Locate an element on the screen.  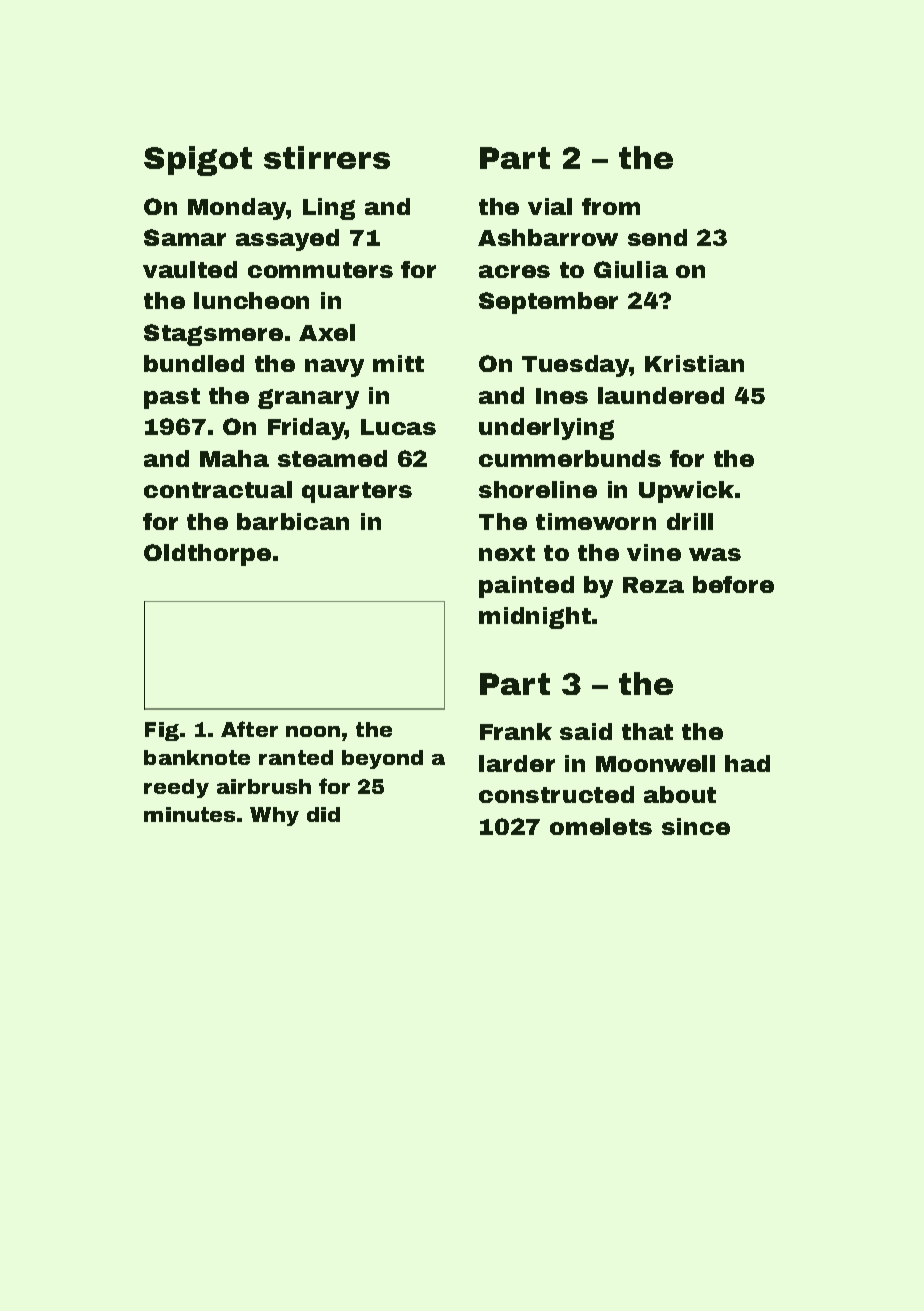
After is located at coordinates (249, 729).
